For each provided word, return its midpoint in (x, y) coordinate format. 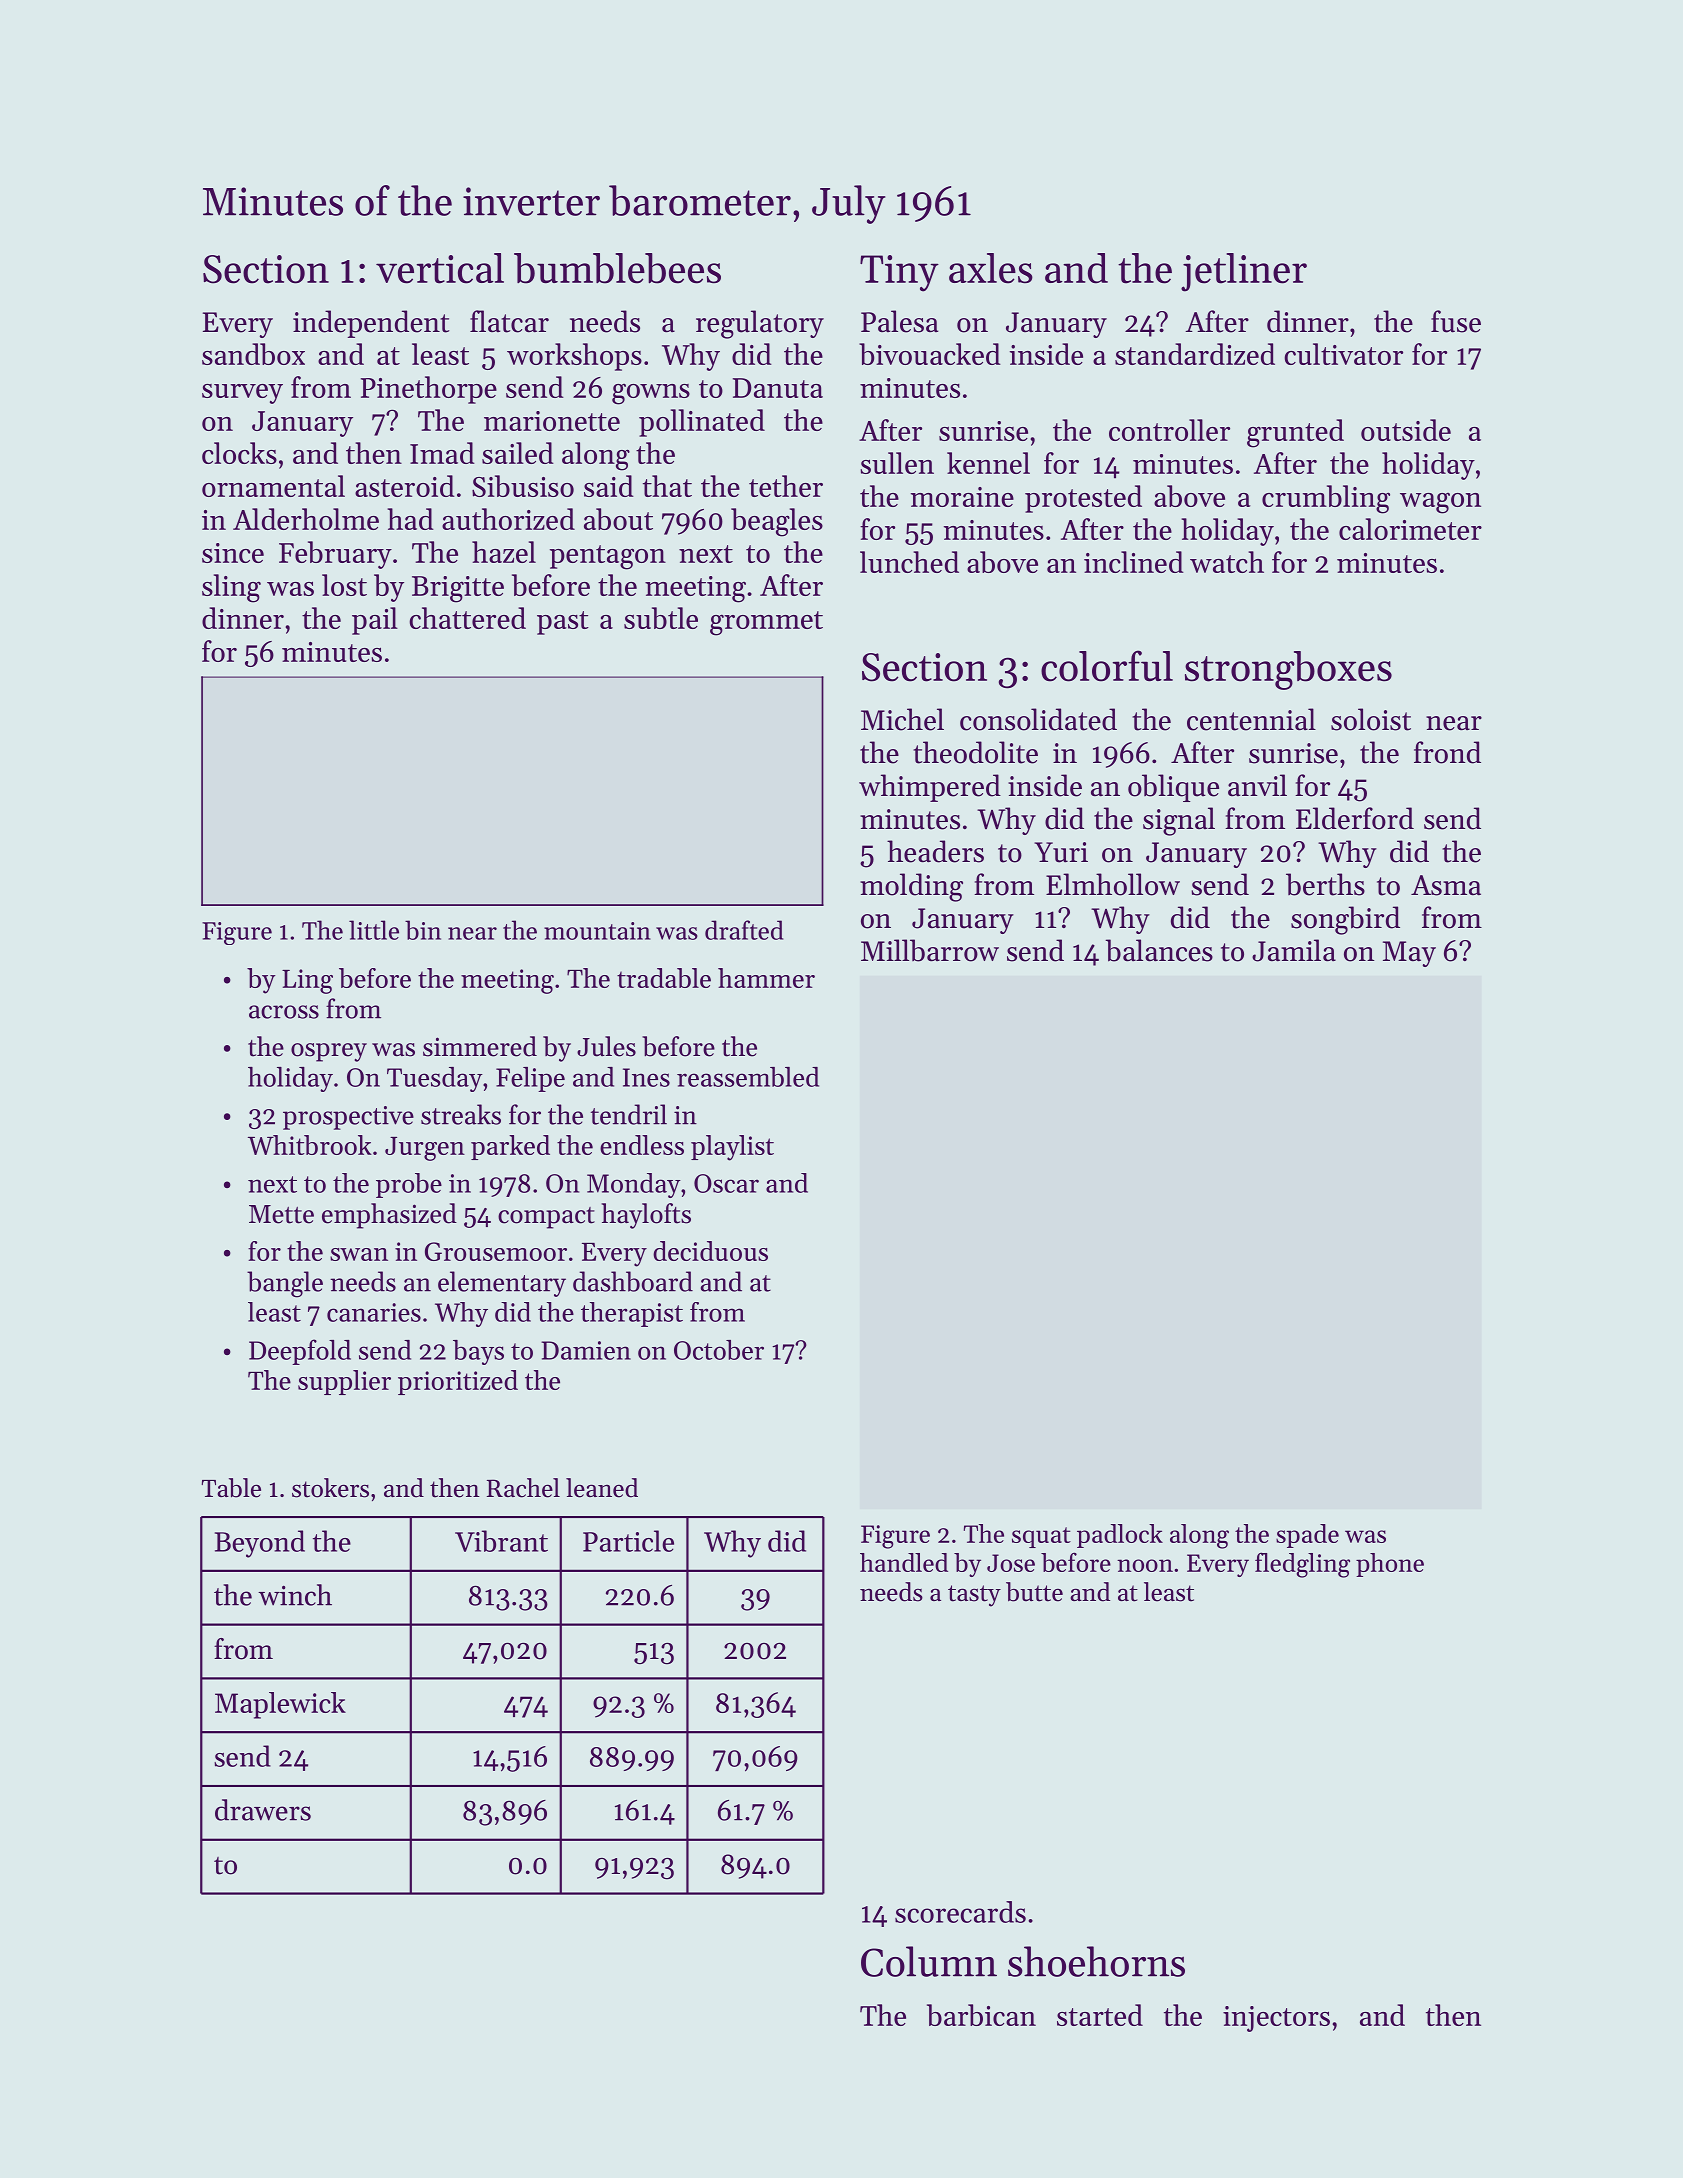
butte (1034, 1592)
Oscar (726, 1183)
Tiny (899, 273)
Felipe (530, 1079)
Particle (628, 1541)
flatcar (509, 321)
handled (904, 1562)
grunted (1295, 433)
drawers (263, 1810)
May (1409, 954)
